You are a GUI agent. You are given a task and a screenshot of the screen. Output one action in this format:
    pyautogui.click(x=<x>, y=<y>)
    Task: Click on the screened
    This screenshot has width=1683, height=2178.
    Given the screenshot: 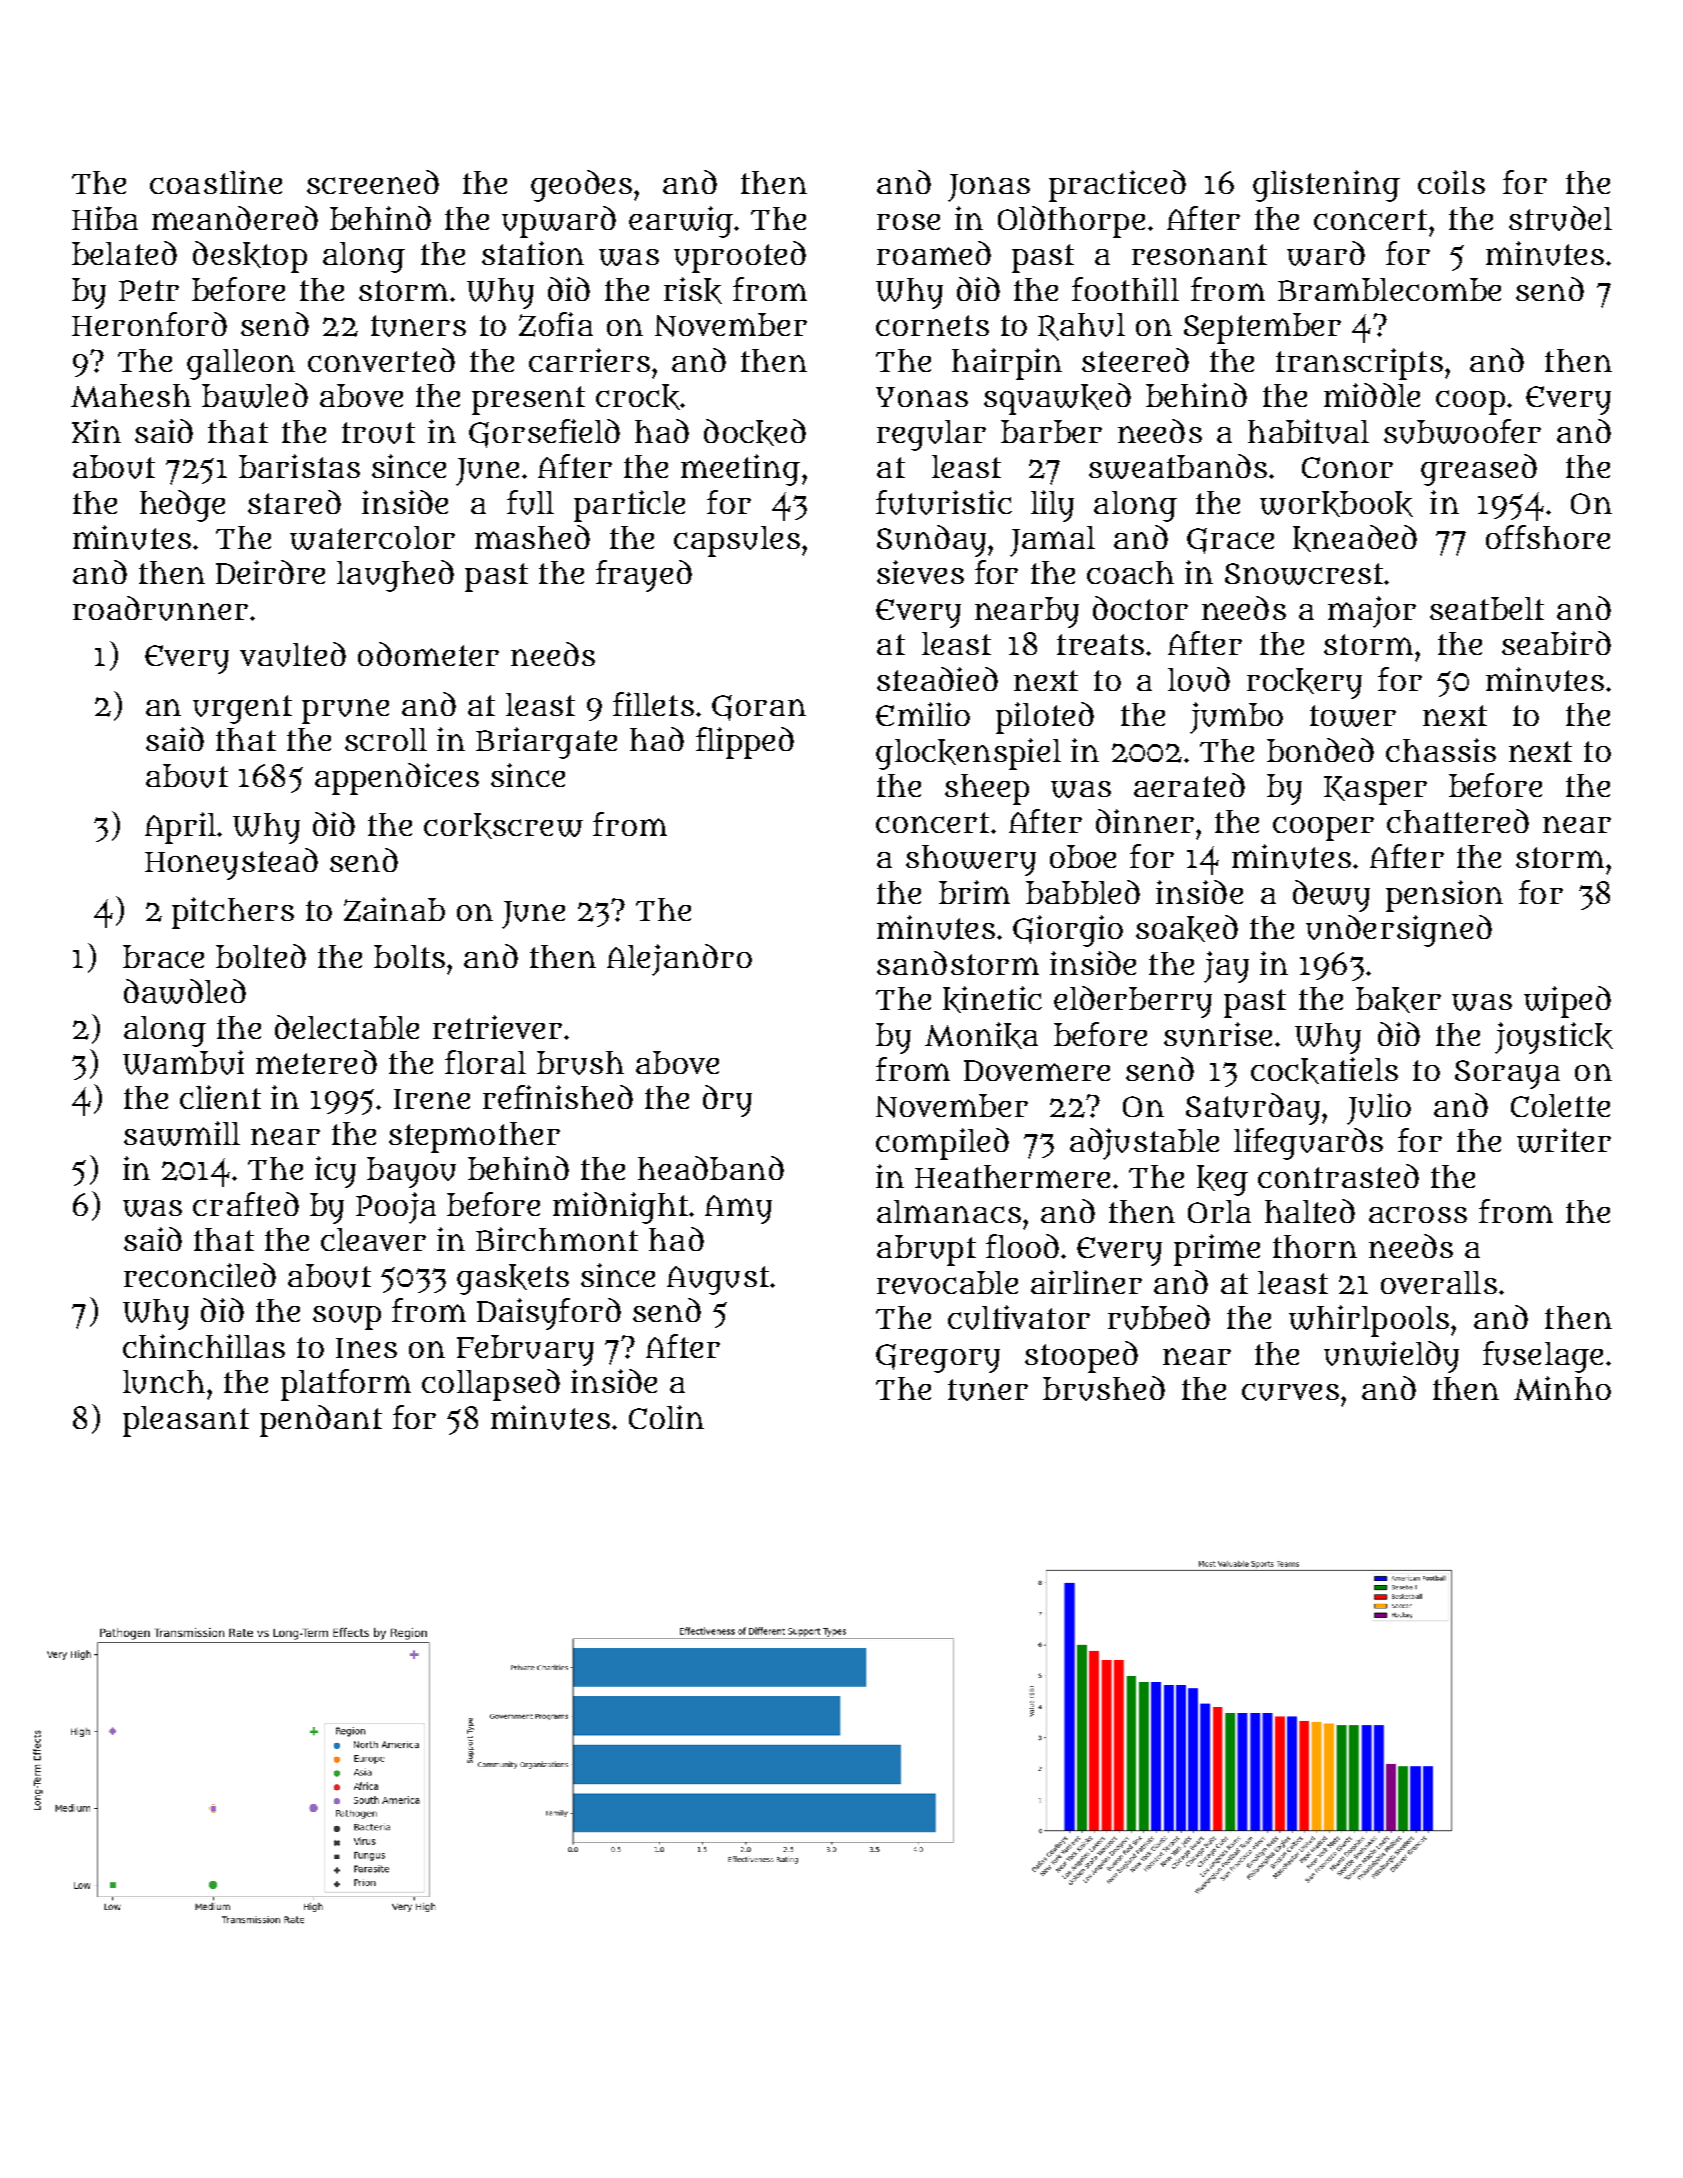 What is the action you would take?
    pyautogui.click(x=373, y=182)
